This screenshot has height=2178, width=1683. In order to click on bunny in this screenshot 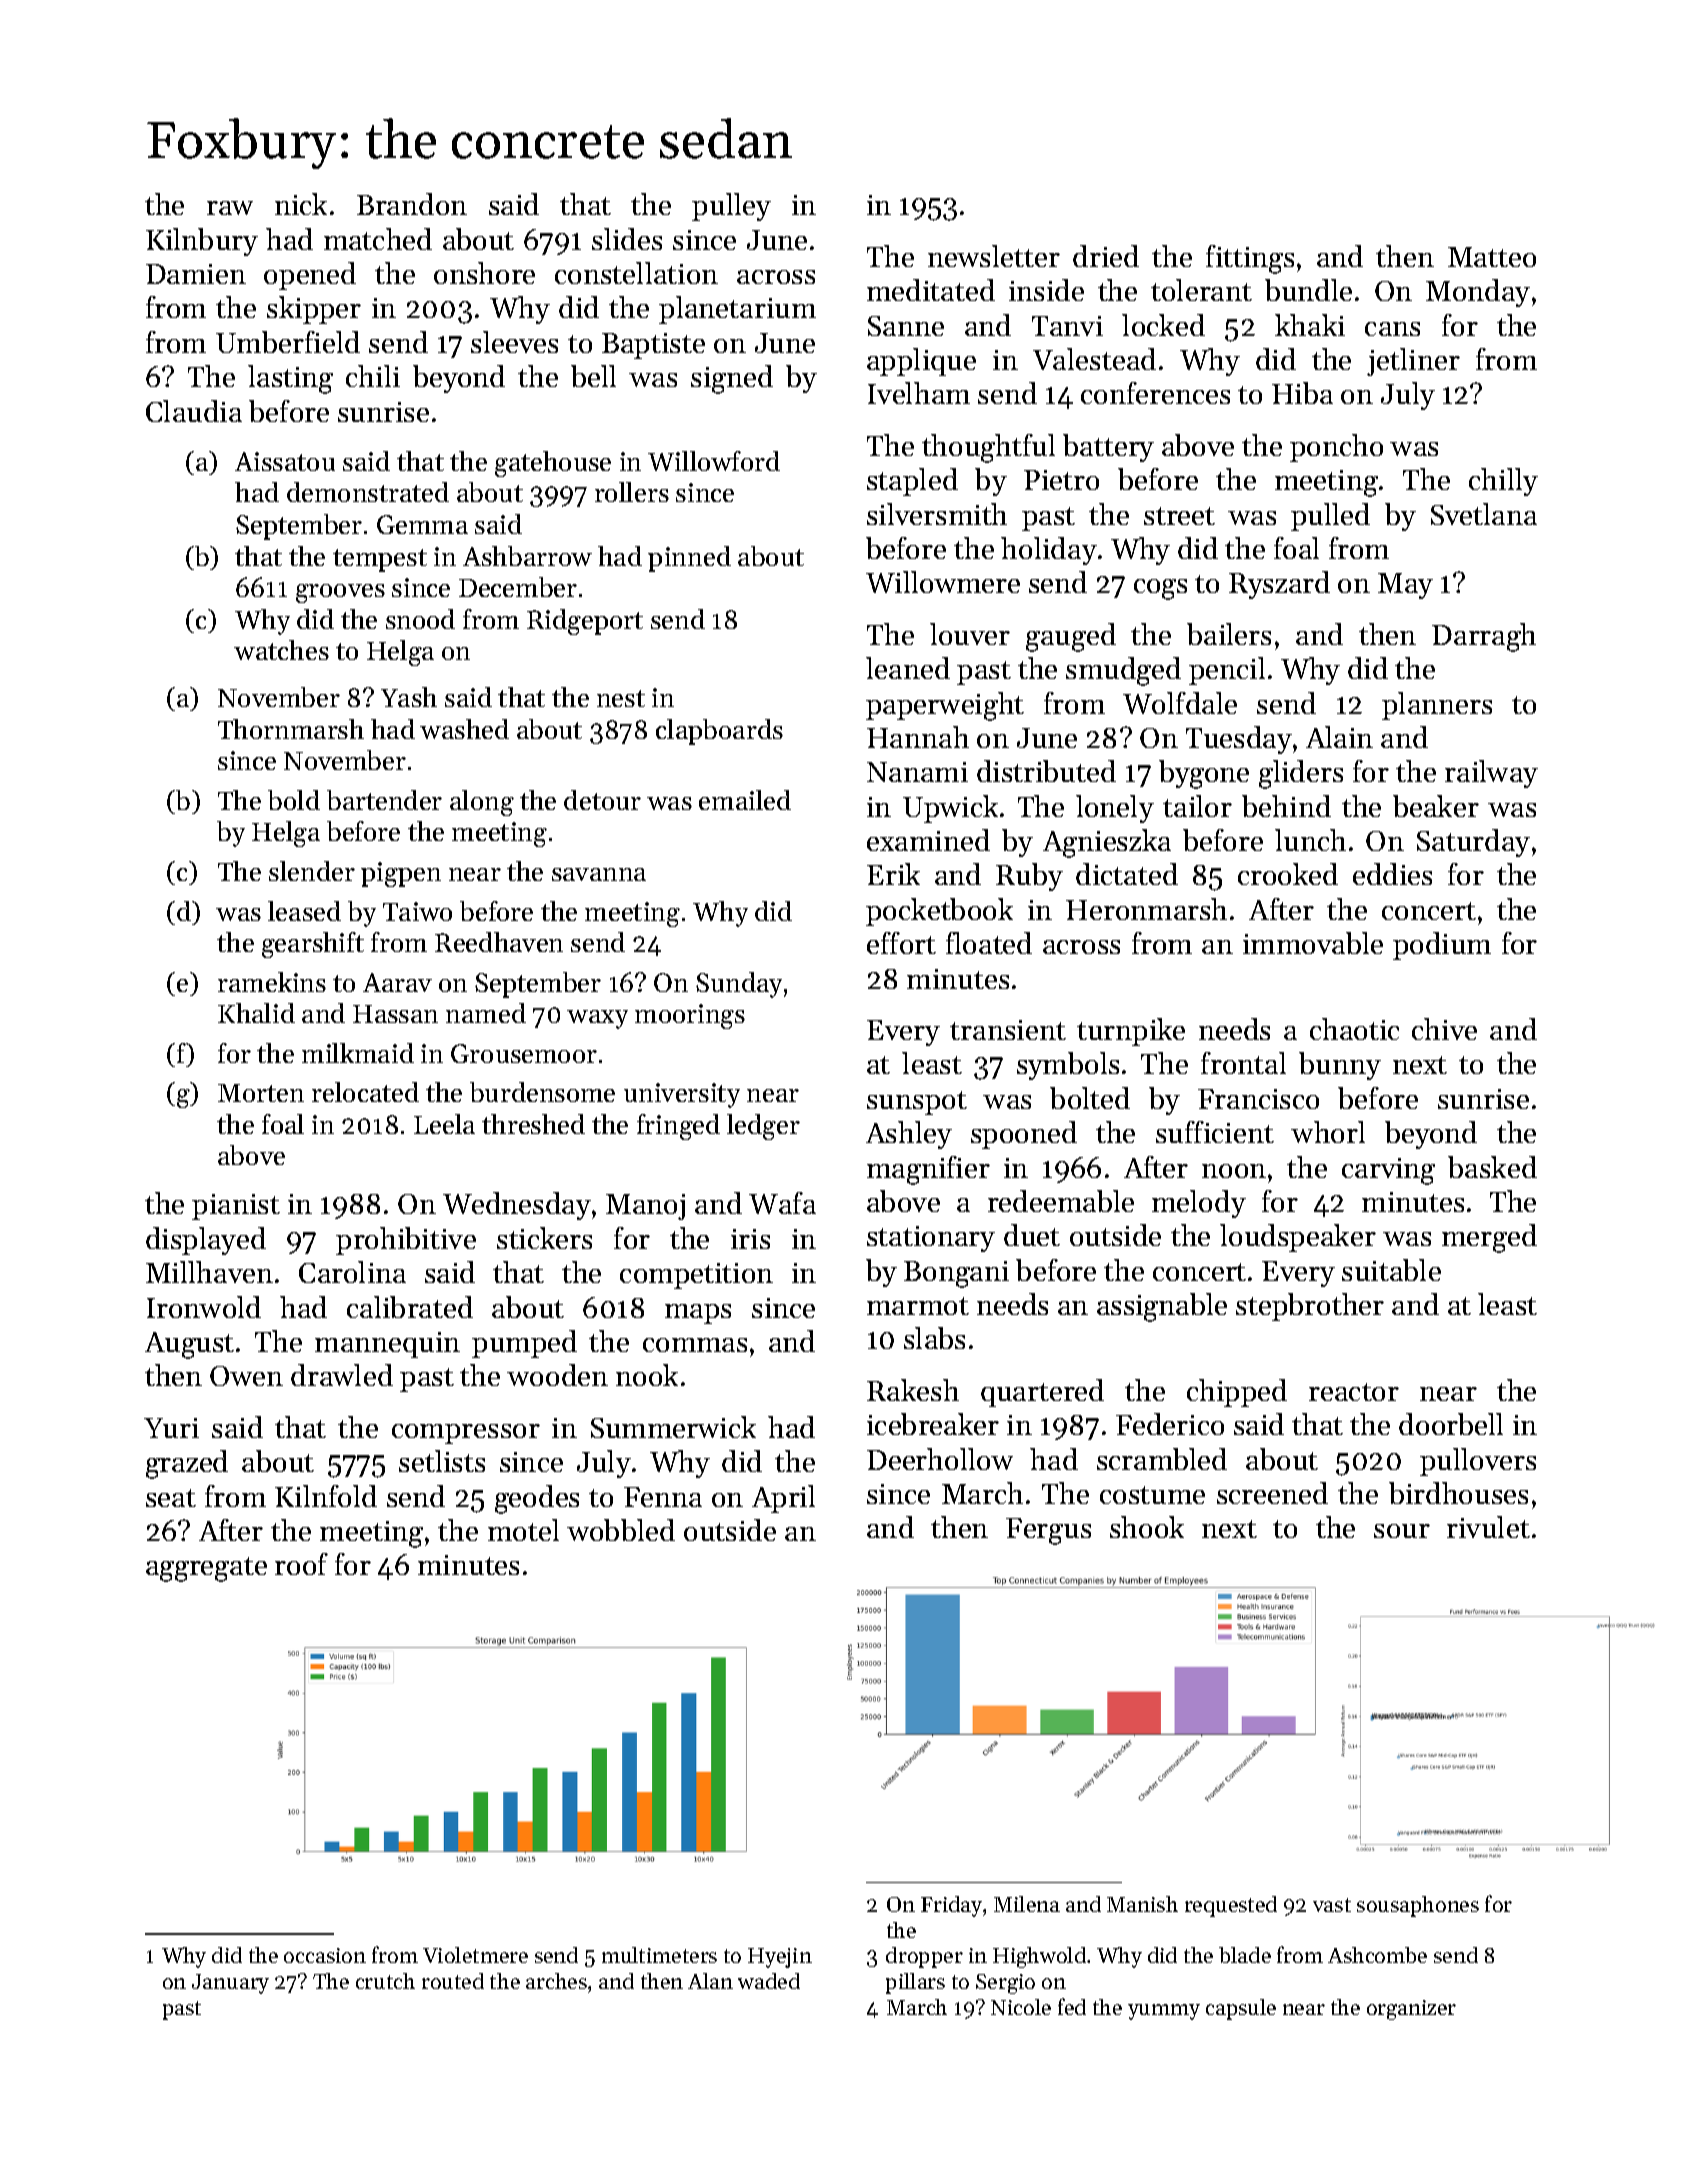, I will do `click(1340, 1066)`.
